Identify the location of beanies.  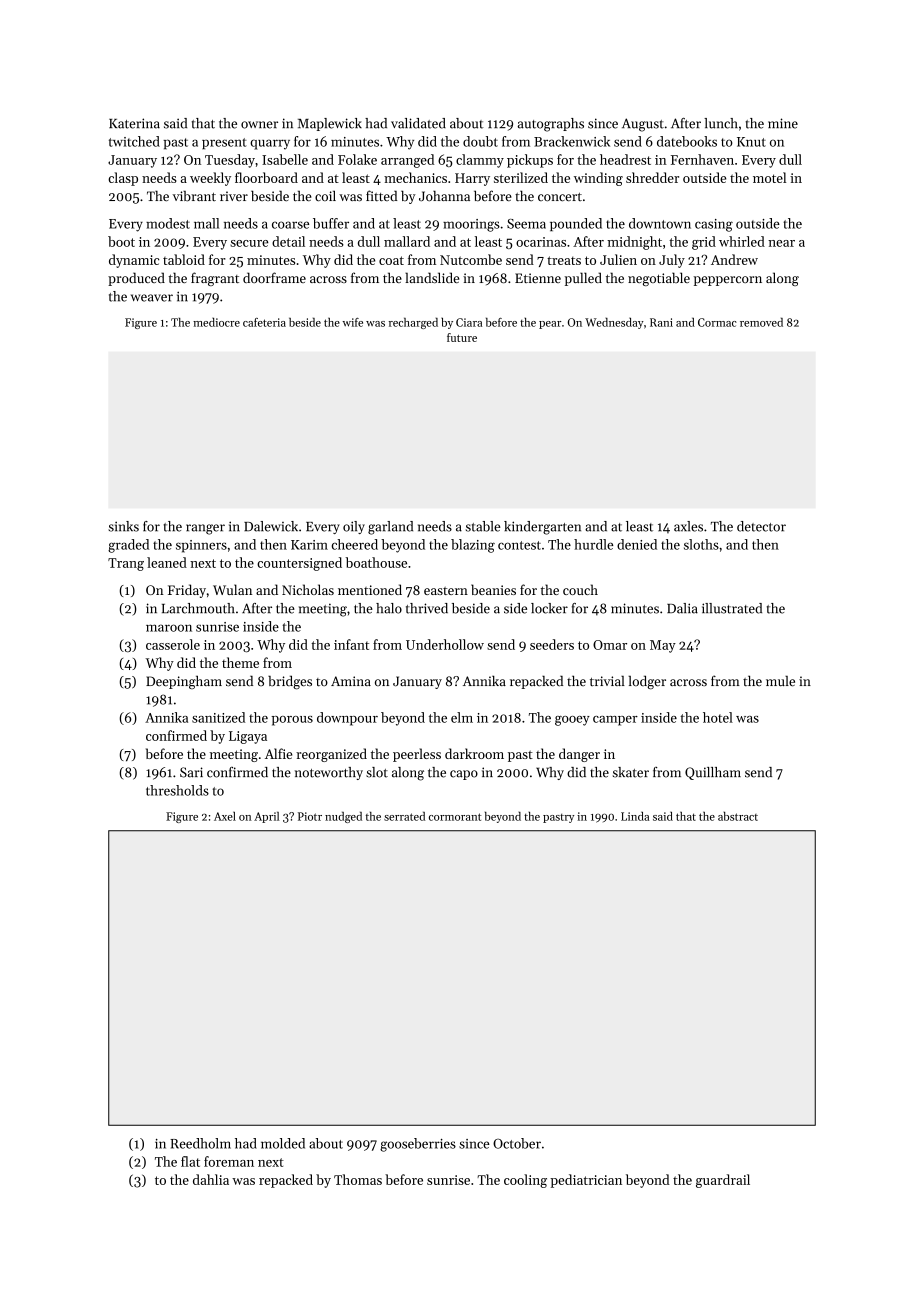
(493, 589).
